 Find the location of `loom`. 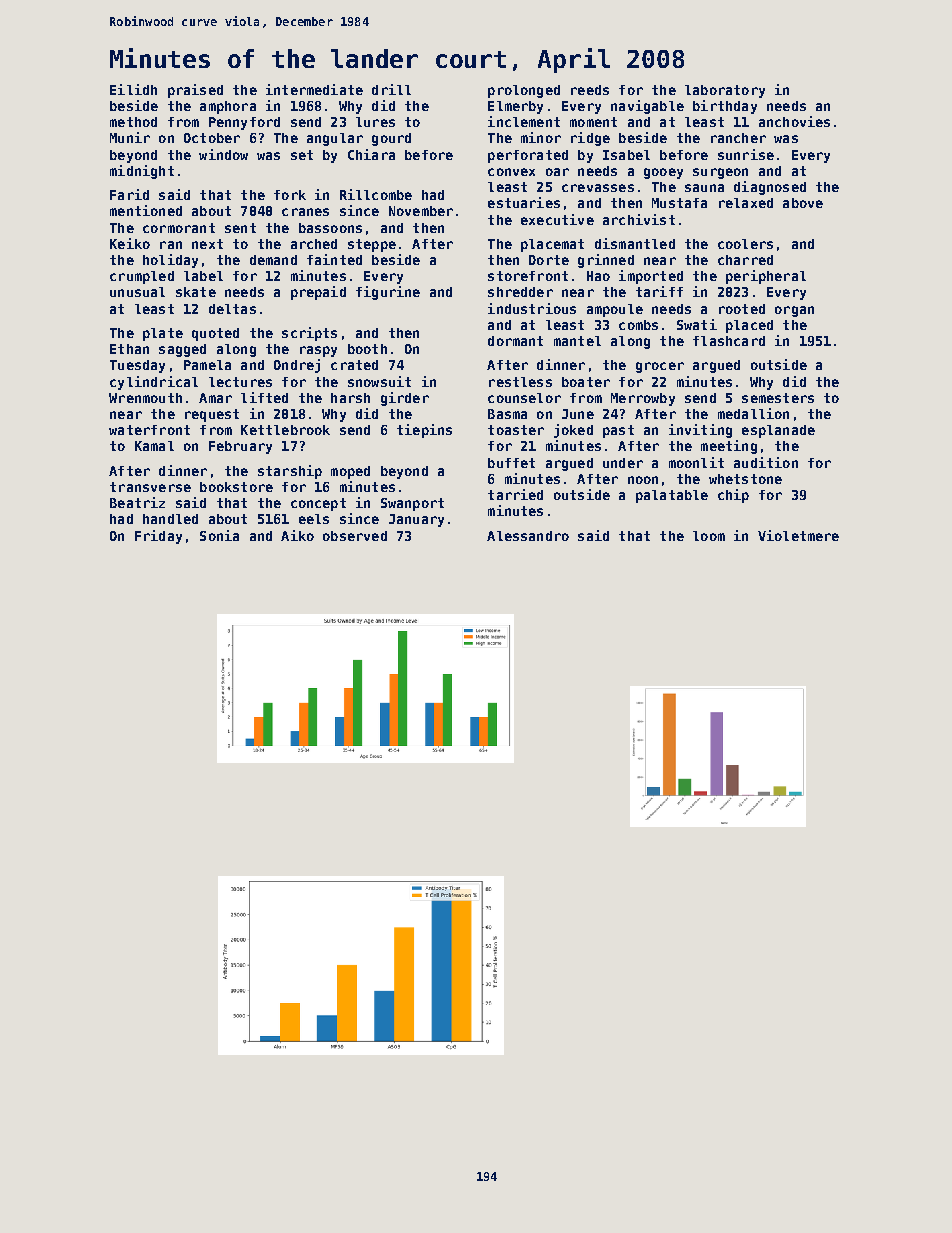

loom is located at coordinates (709, 536).
